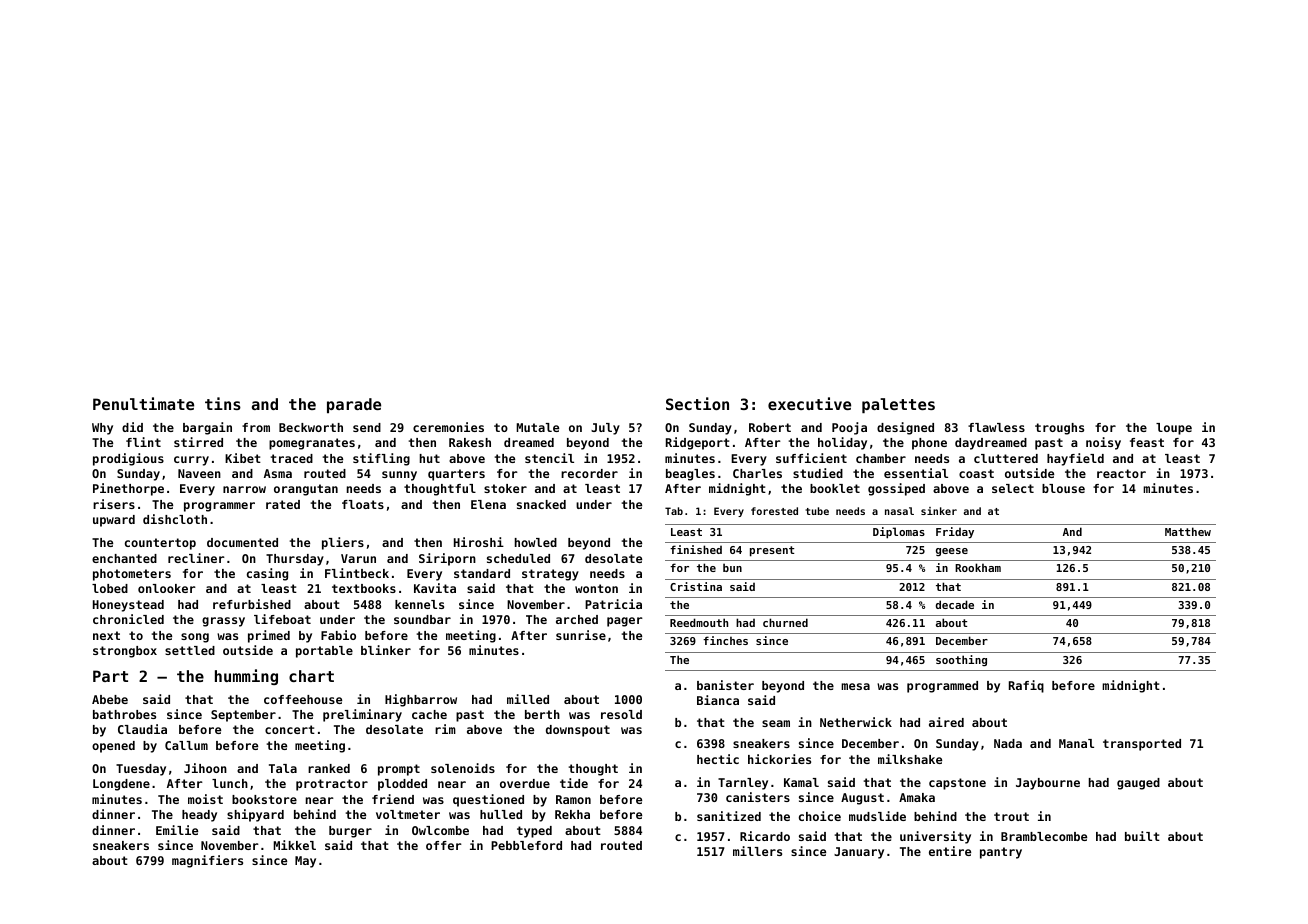 Image resolution: width=1308 pixels, height=924 pixels. What do you see at coordinates (574, 783) in the page?
I see `tide` at bounding box center [574, 783].
